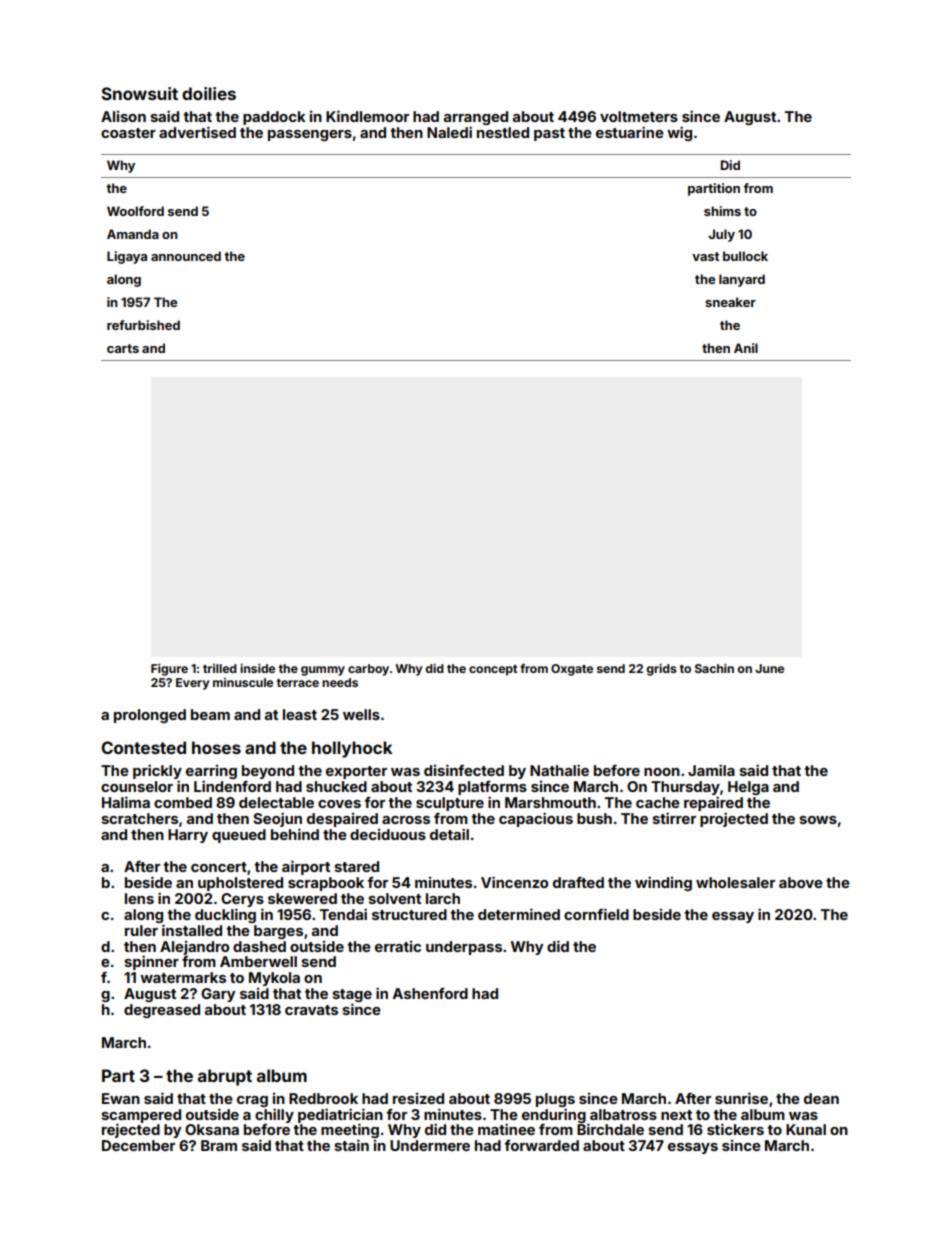  I want to click on Naledi, so click(449, 132).
